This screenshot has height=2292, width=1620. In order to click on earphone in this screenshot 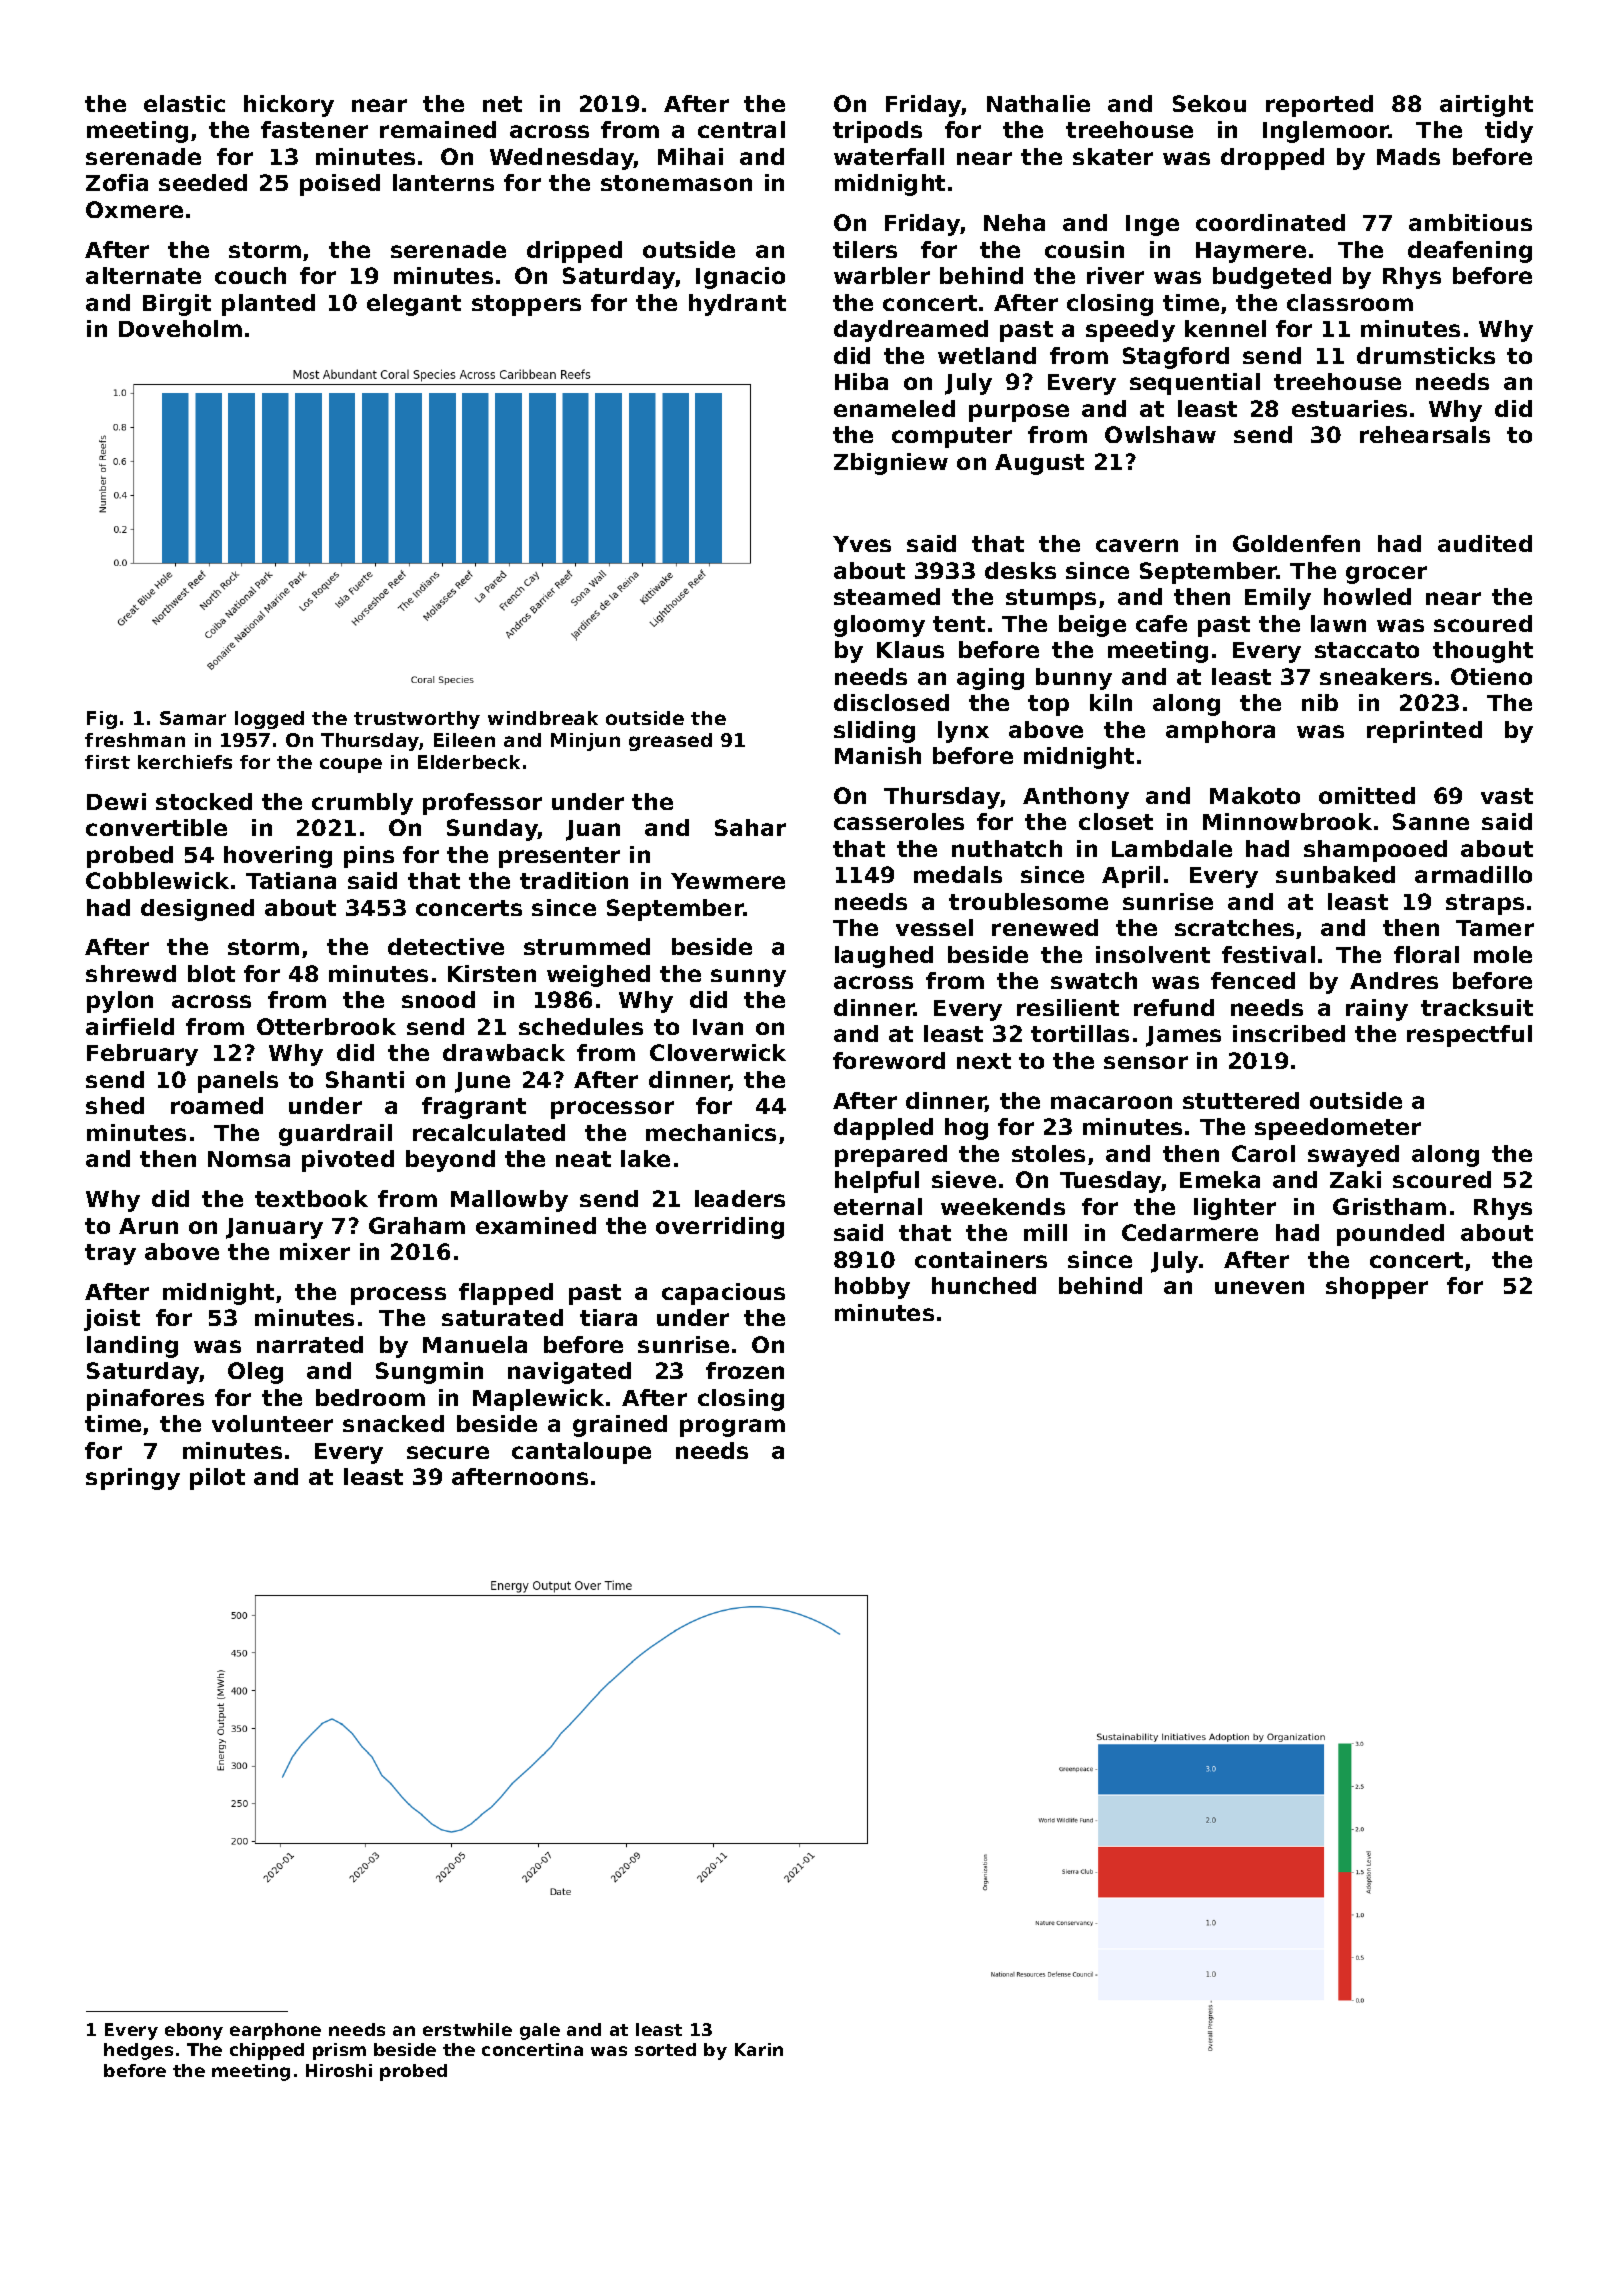, I will do `click(275, 2031)`.
